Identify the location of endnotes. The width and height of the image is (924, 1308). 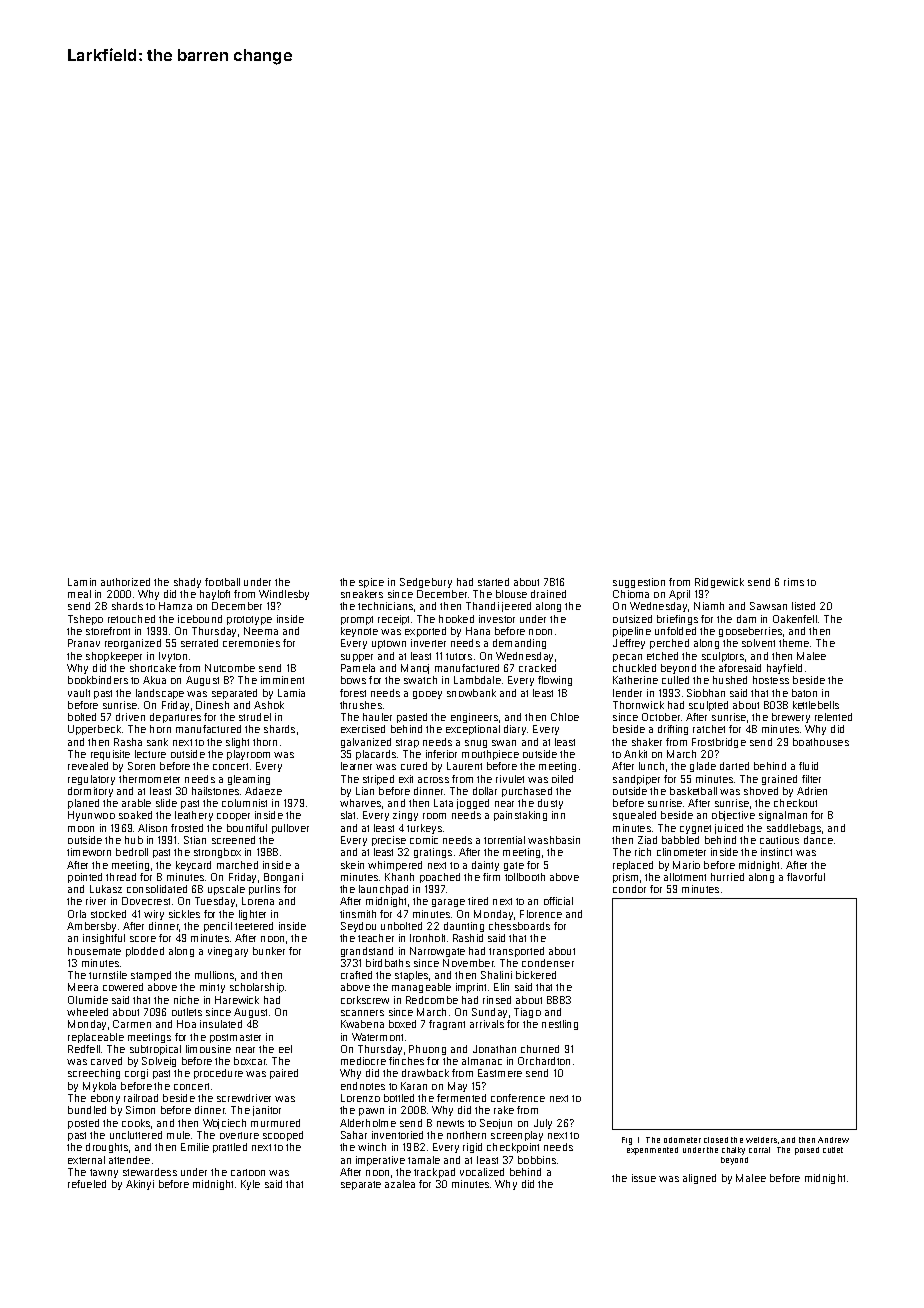
(363, 1086).
